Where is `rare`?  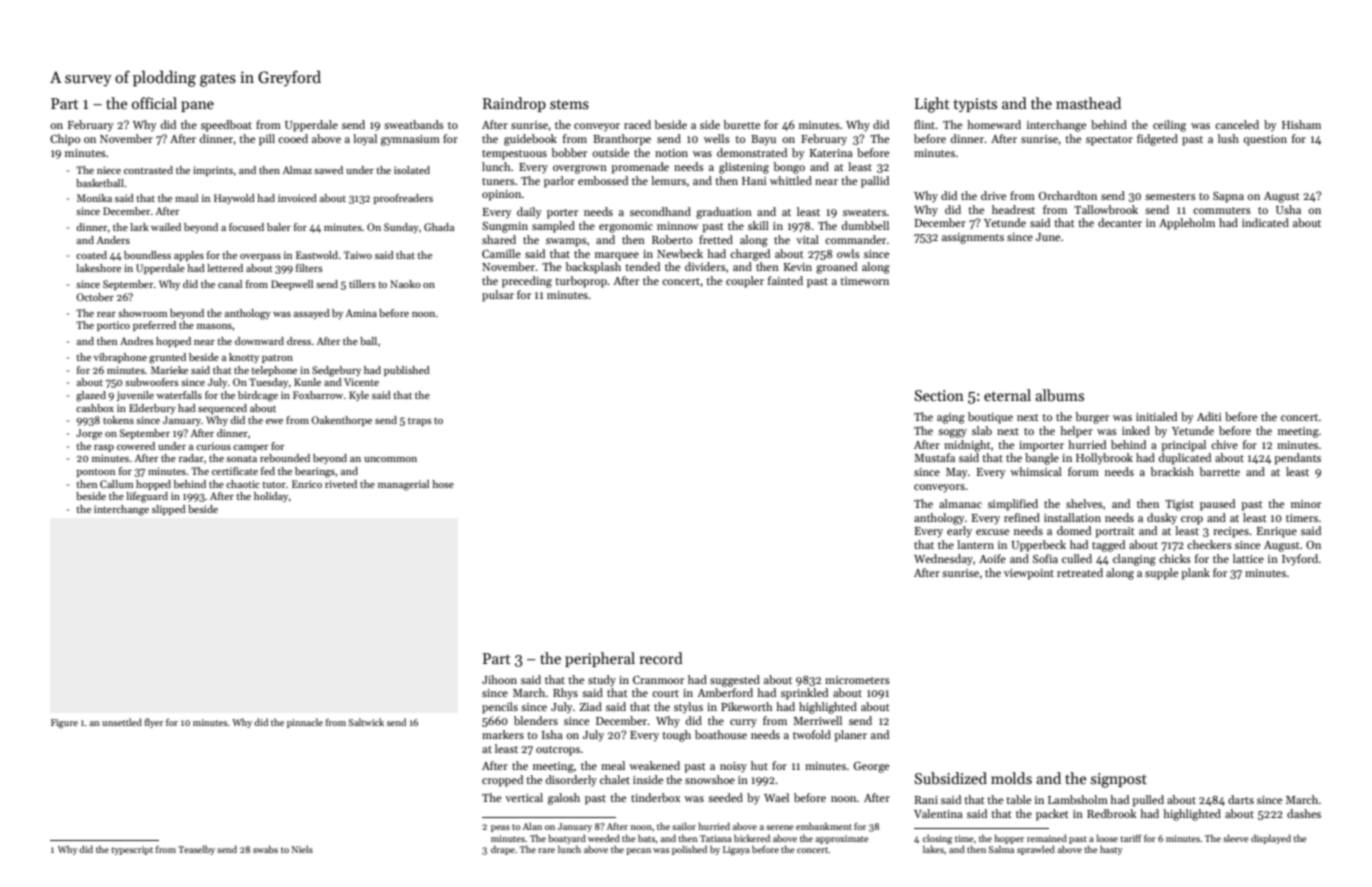 rare is located at coordinates (546, 850).
